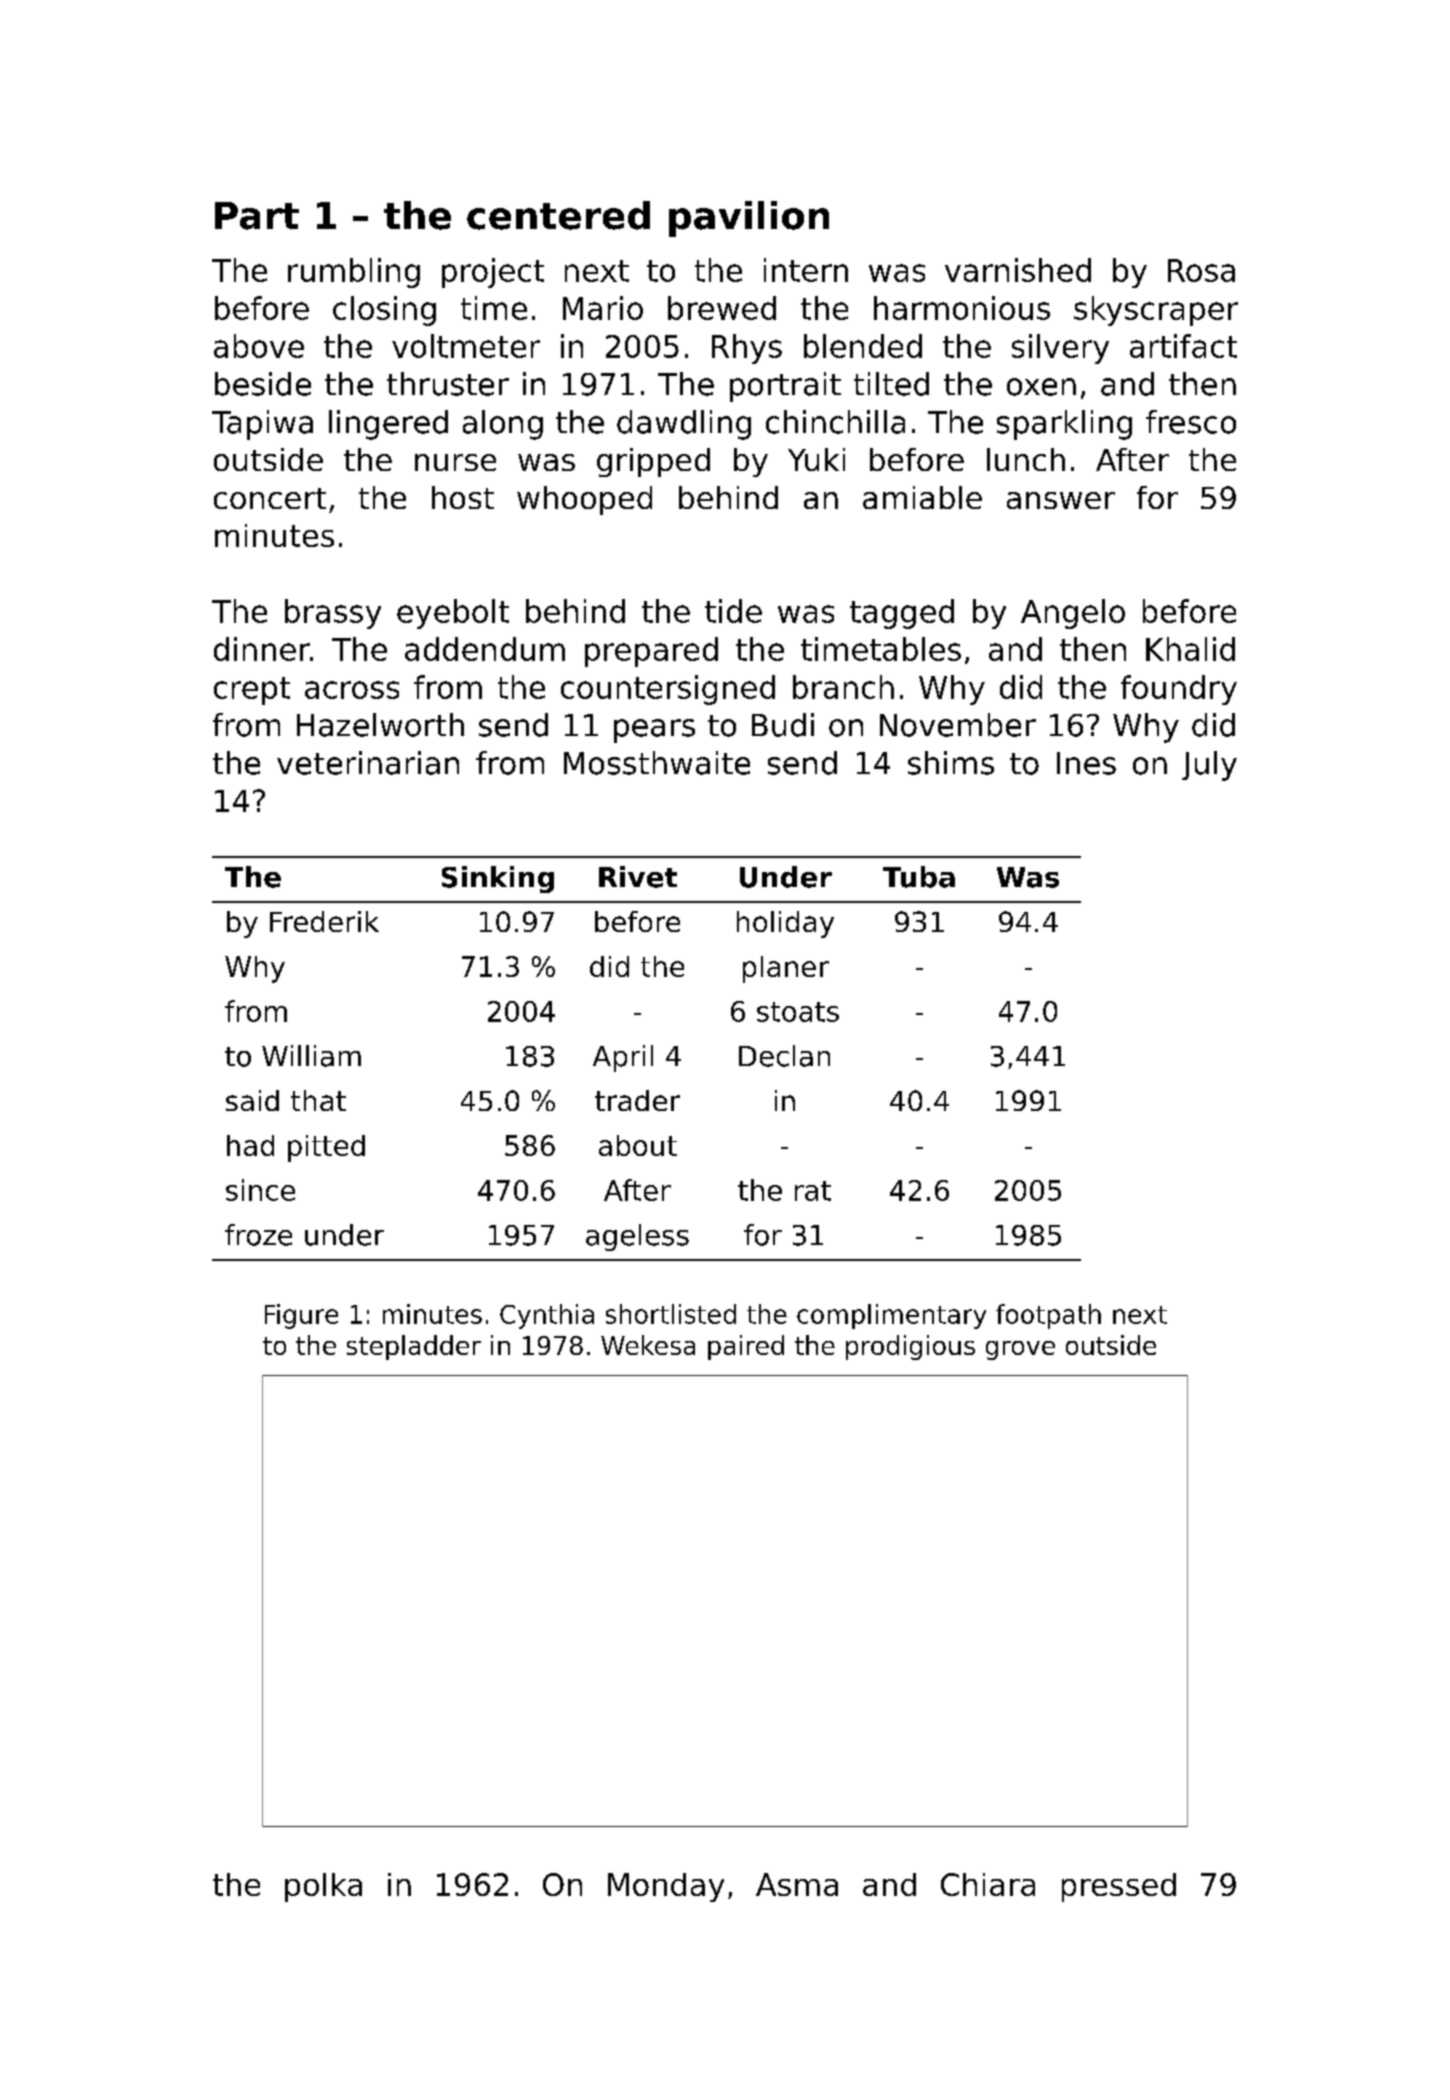 This page has width=1450, height=2100. What do you see at coordinates (1073, 614) in the page?
I see `Angelo` at bounding box center [1073, 614].
